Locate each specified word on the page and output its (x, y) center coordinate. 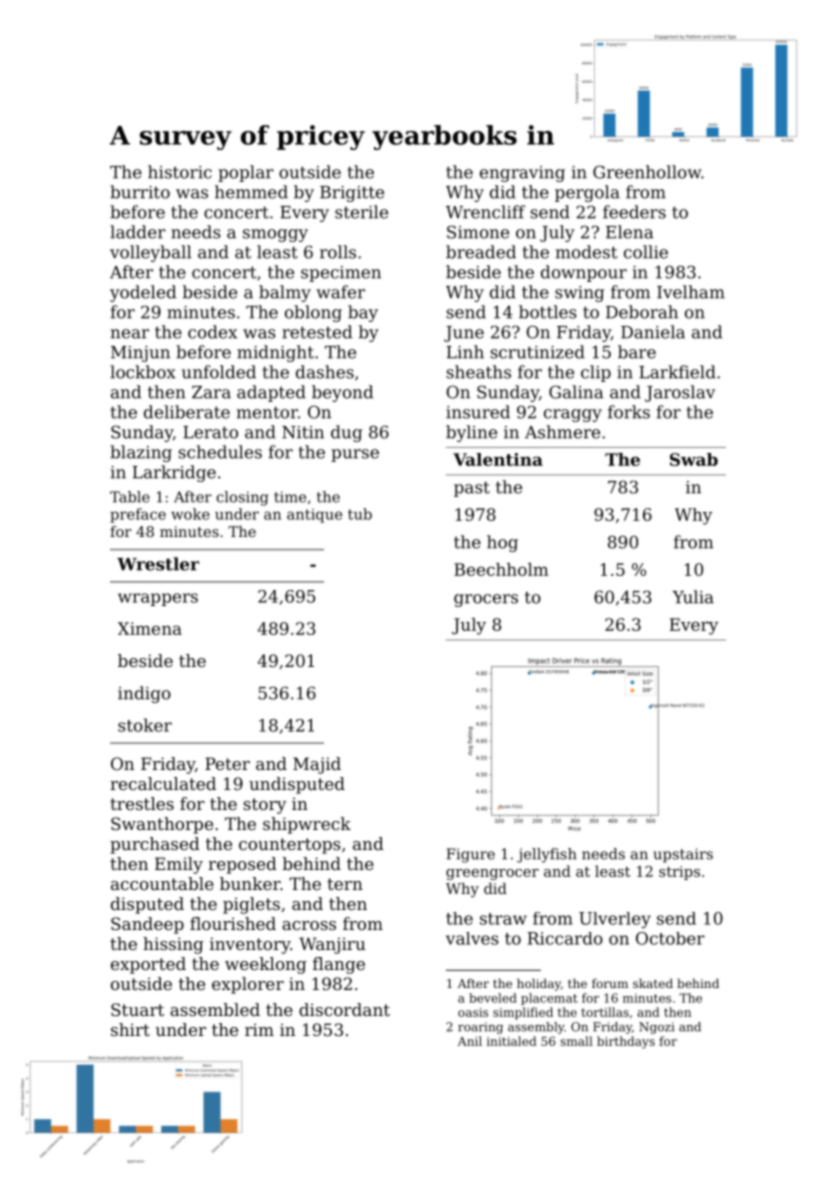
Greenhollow (647, 172)
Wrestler (158, 564)
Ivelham (691, 292)
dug (346, 433)
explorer (248, 985)
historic (180, 172)
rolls (338, 252)
